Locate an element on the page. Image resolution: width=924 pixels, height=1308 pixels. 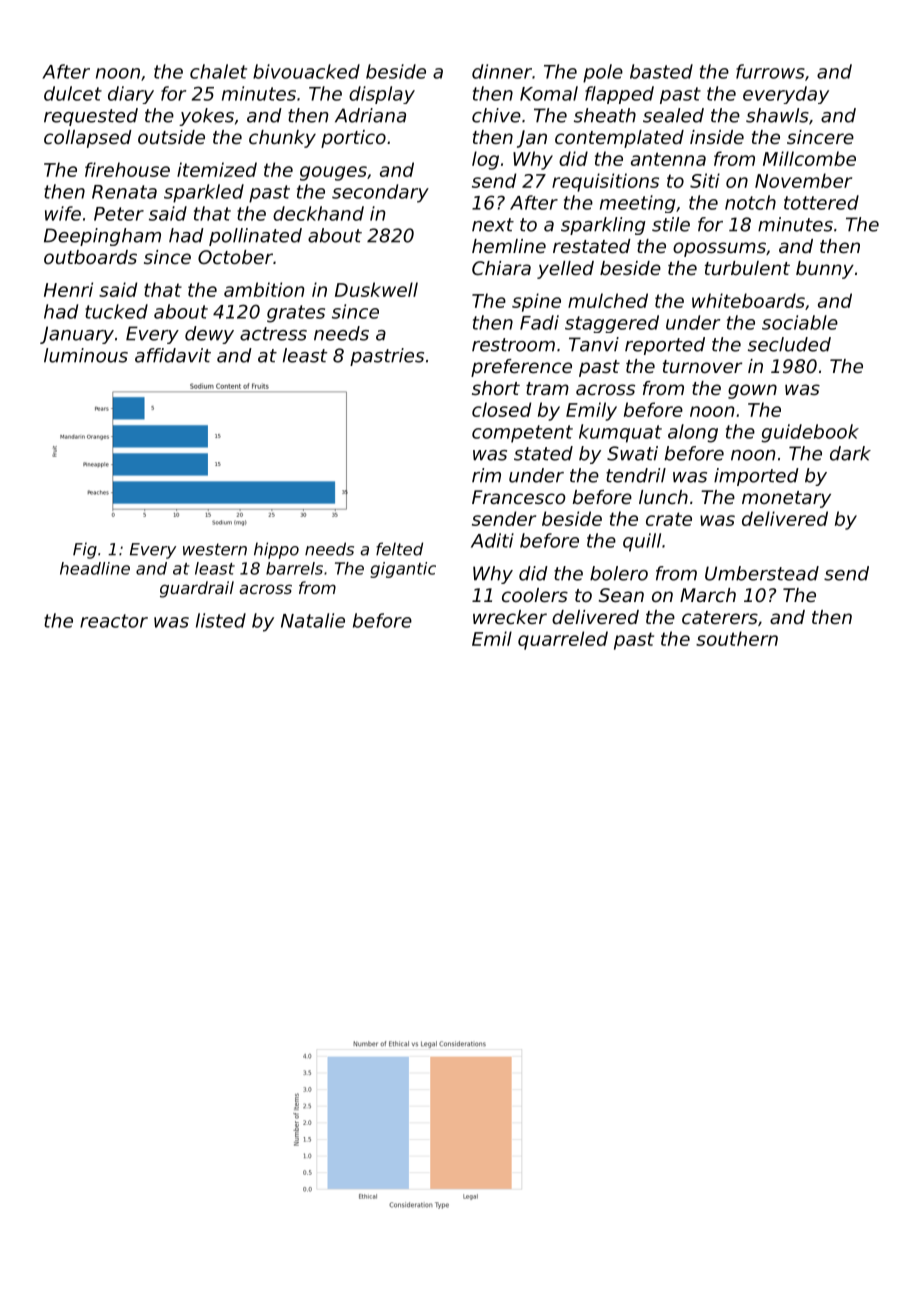
affidavit is located at coordinates (173, 355).
